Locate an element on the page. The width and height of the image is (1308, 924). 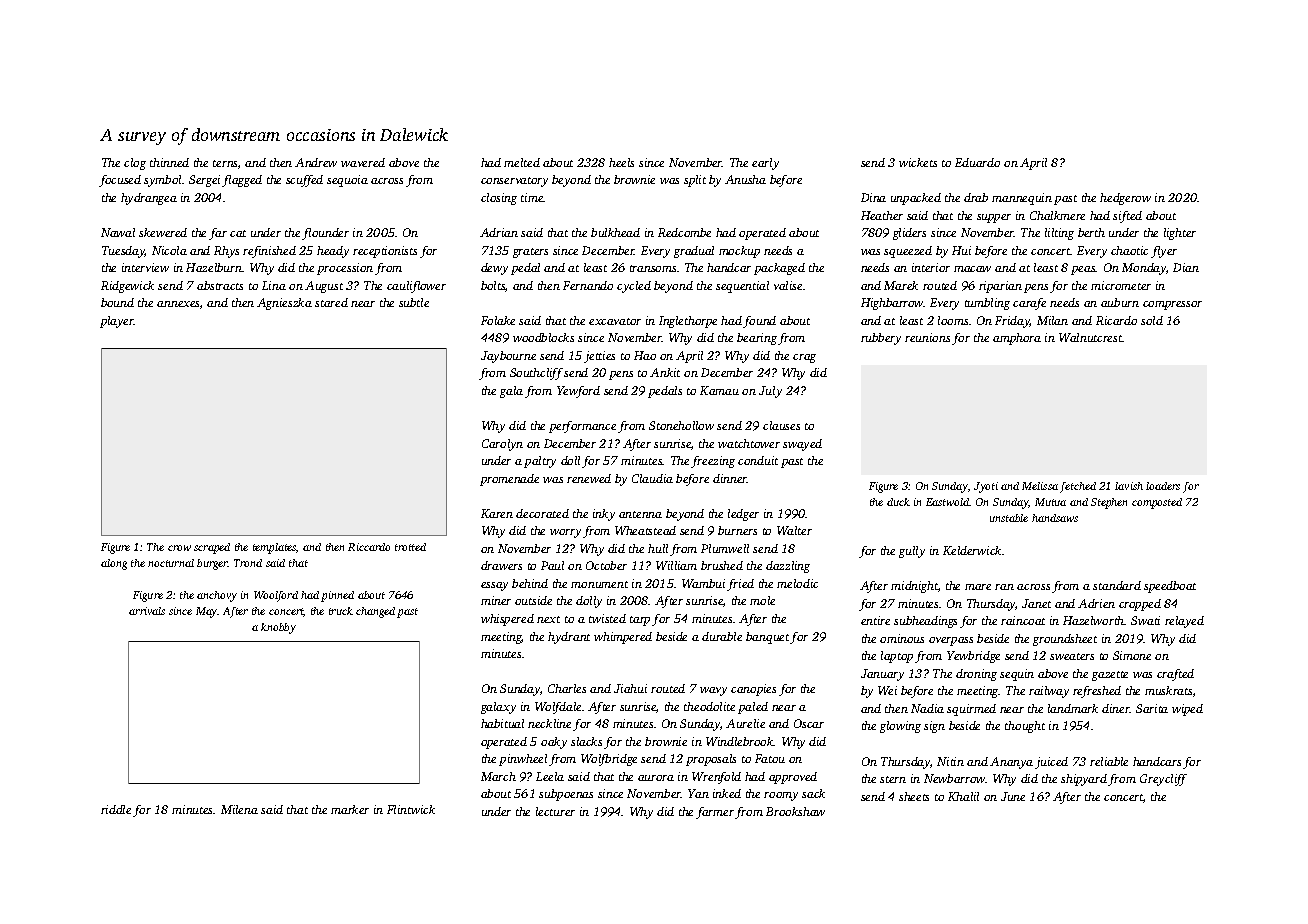
Windlebrook is located at coordinates (740, 741).
